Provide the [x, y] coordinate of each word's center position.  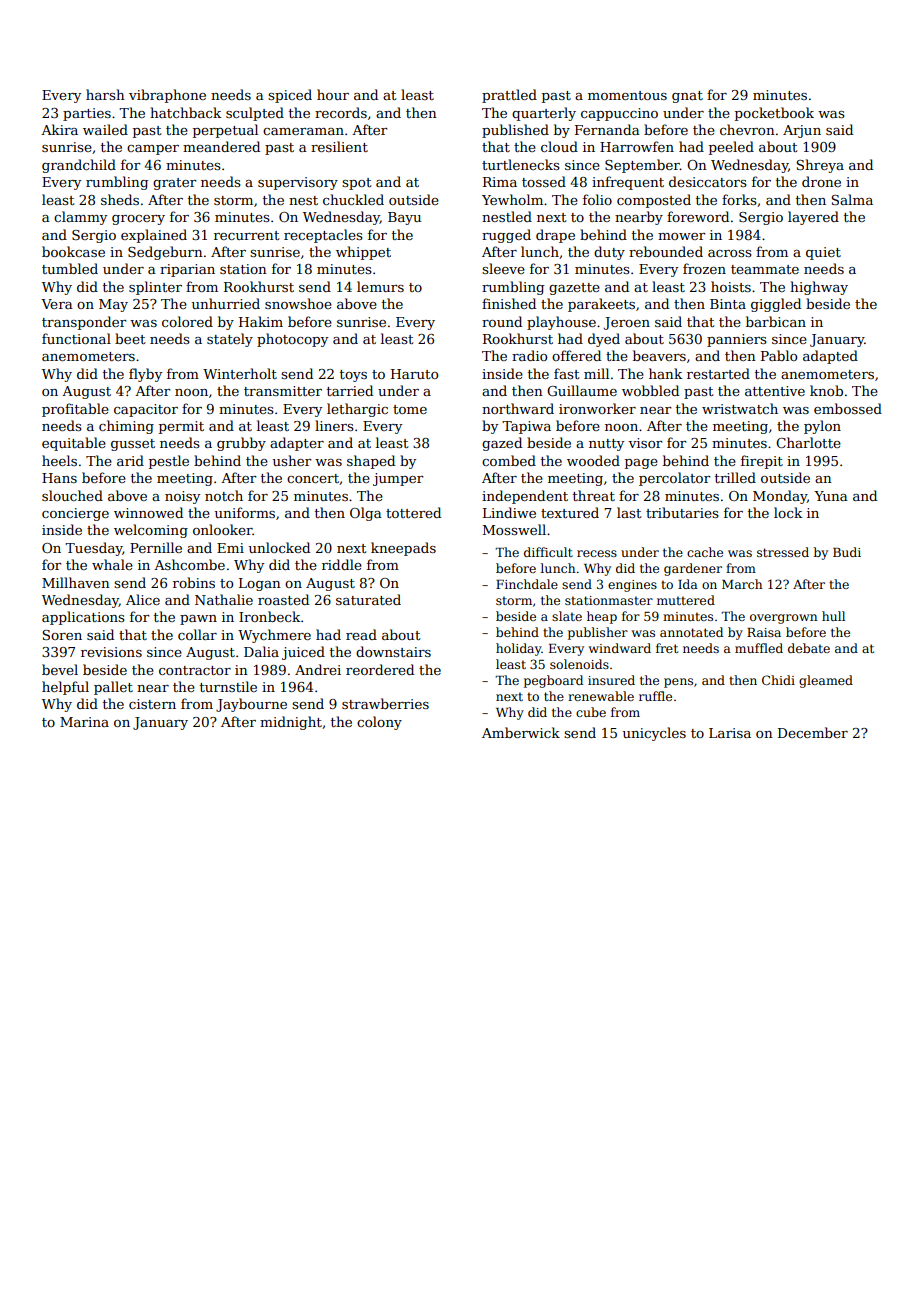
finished [509, 303]
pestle [169, 462]
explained [154, 236]
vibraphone [167, 96]
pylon [822, 427]
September [642, 166]
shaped [371, 462]
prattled [509, 96]
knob [826, 390]
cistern [152, 704]
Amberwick [521, 732]
